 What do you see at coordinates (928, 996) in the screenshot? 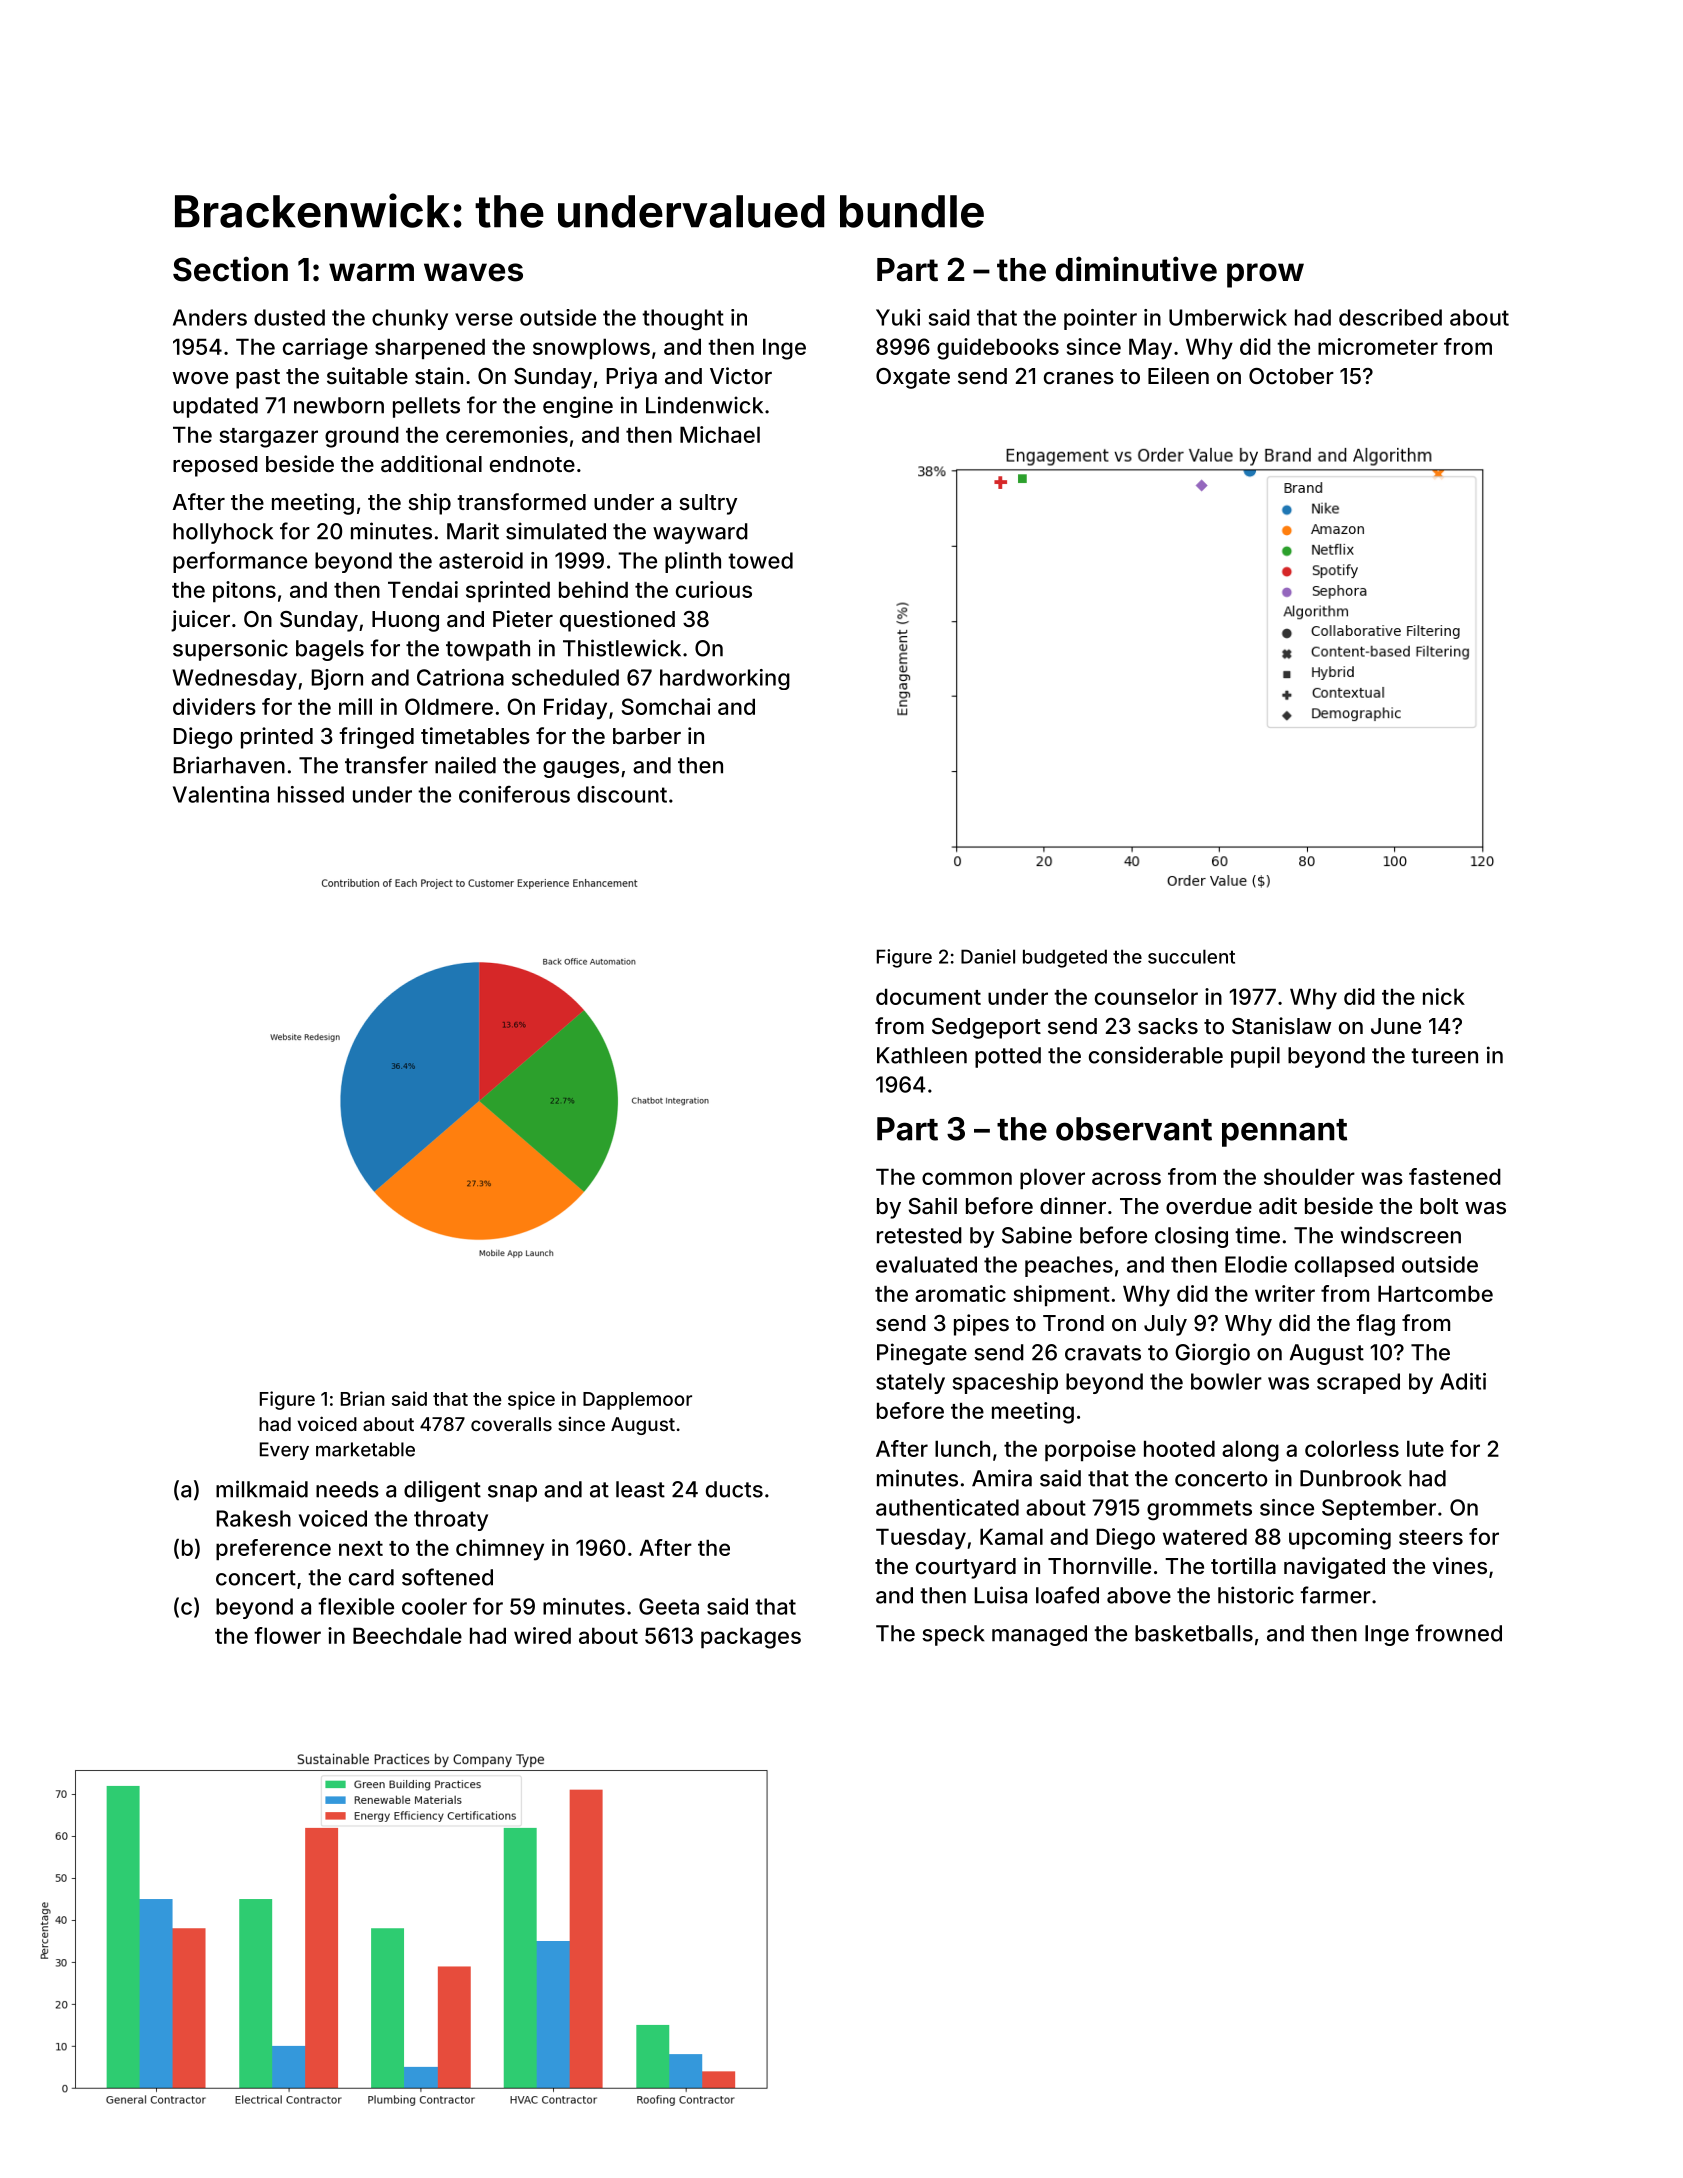
I see `document` at bounding box center [928, 996].
